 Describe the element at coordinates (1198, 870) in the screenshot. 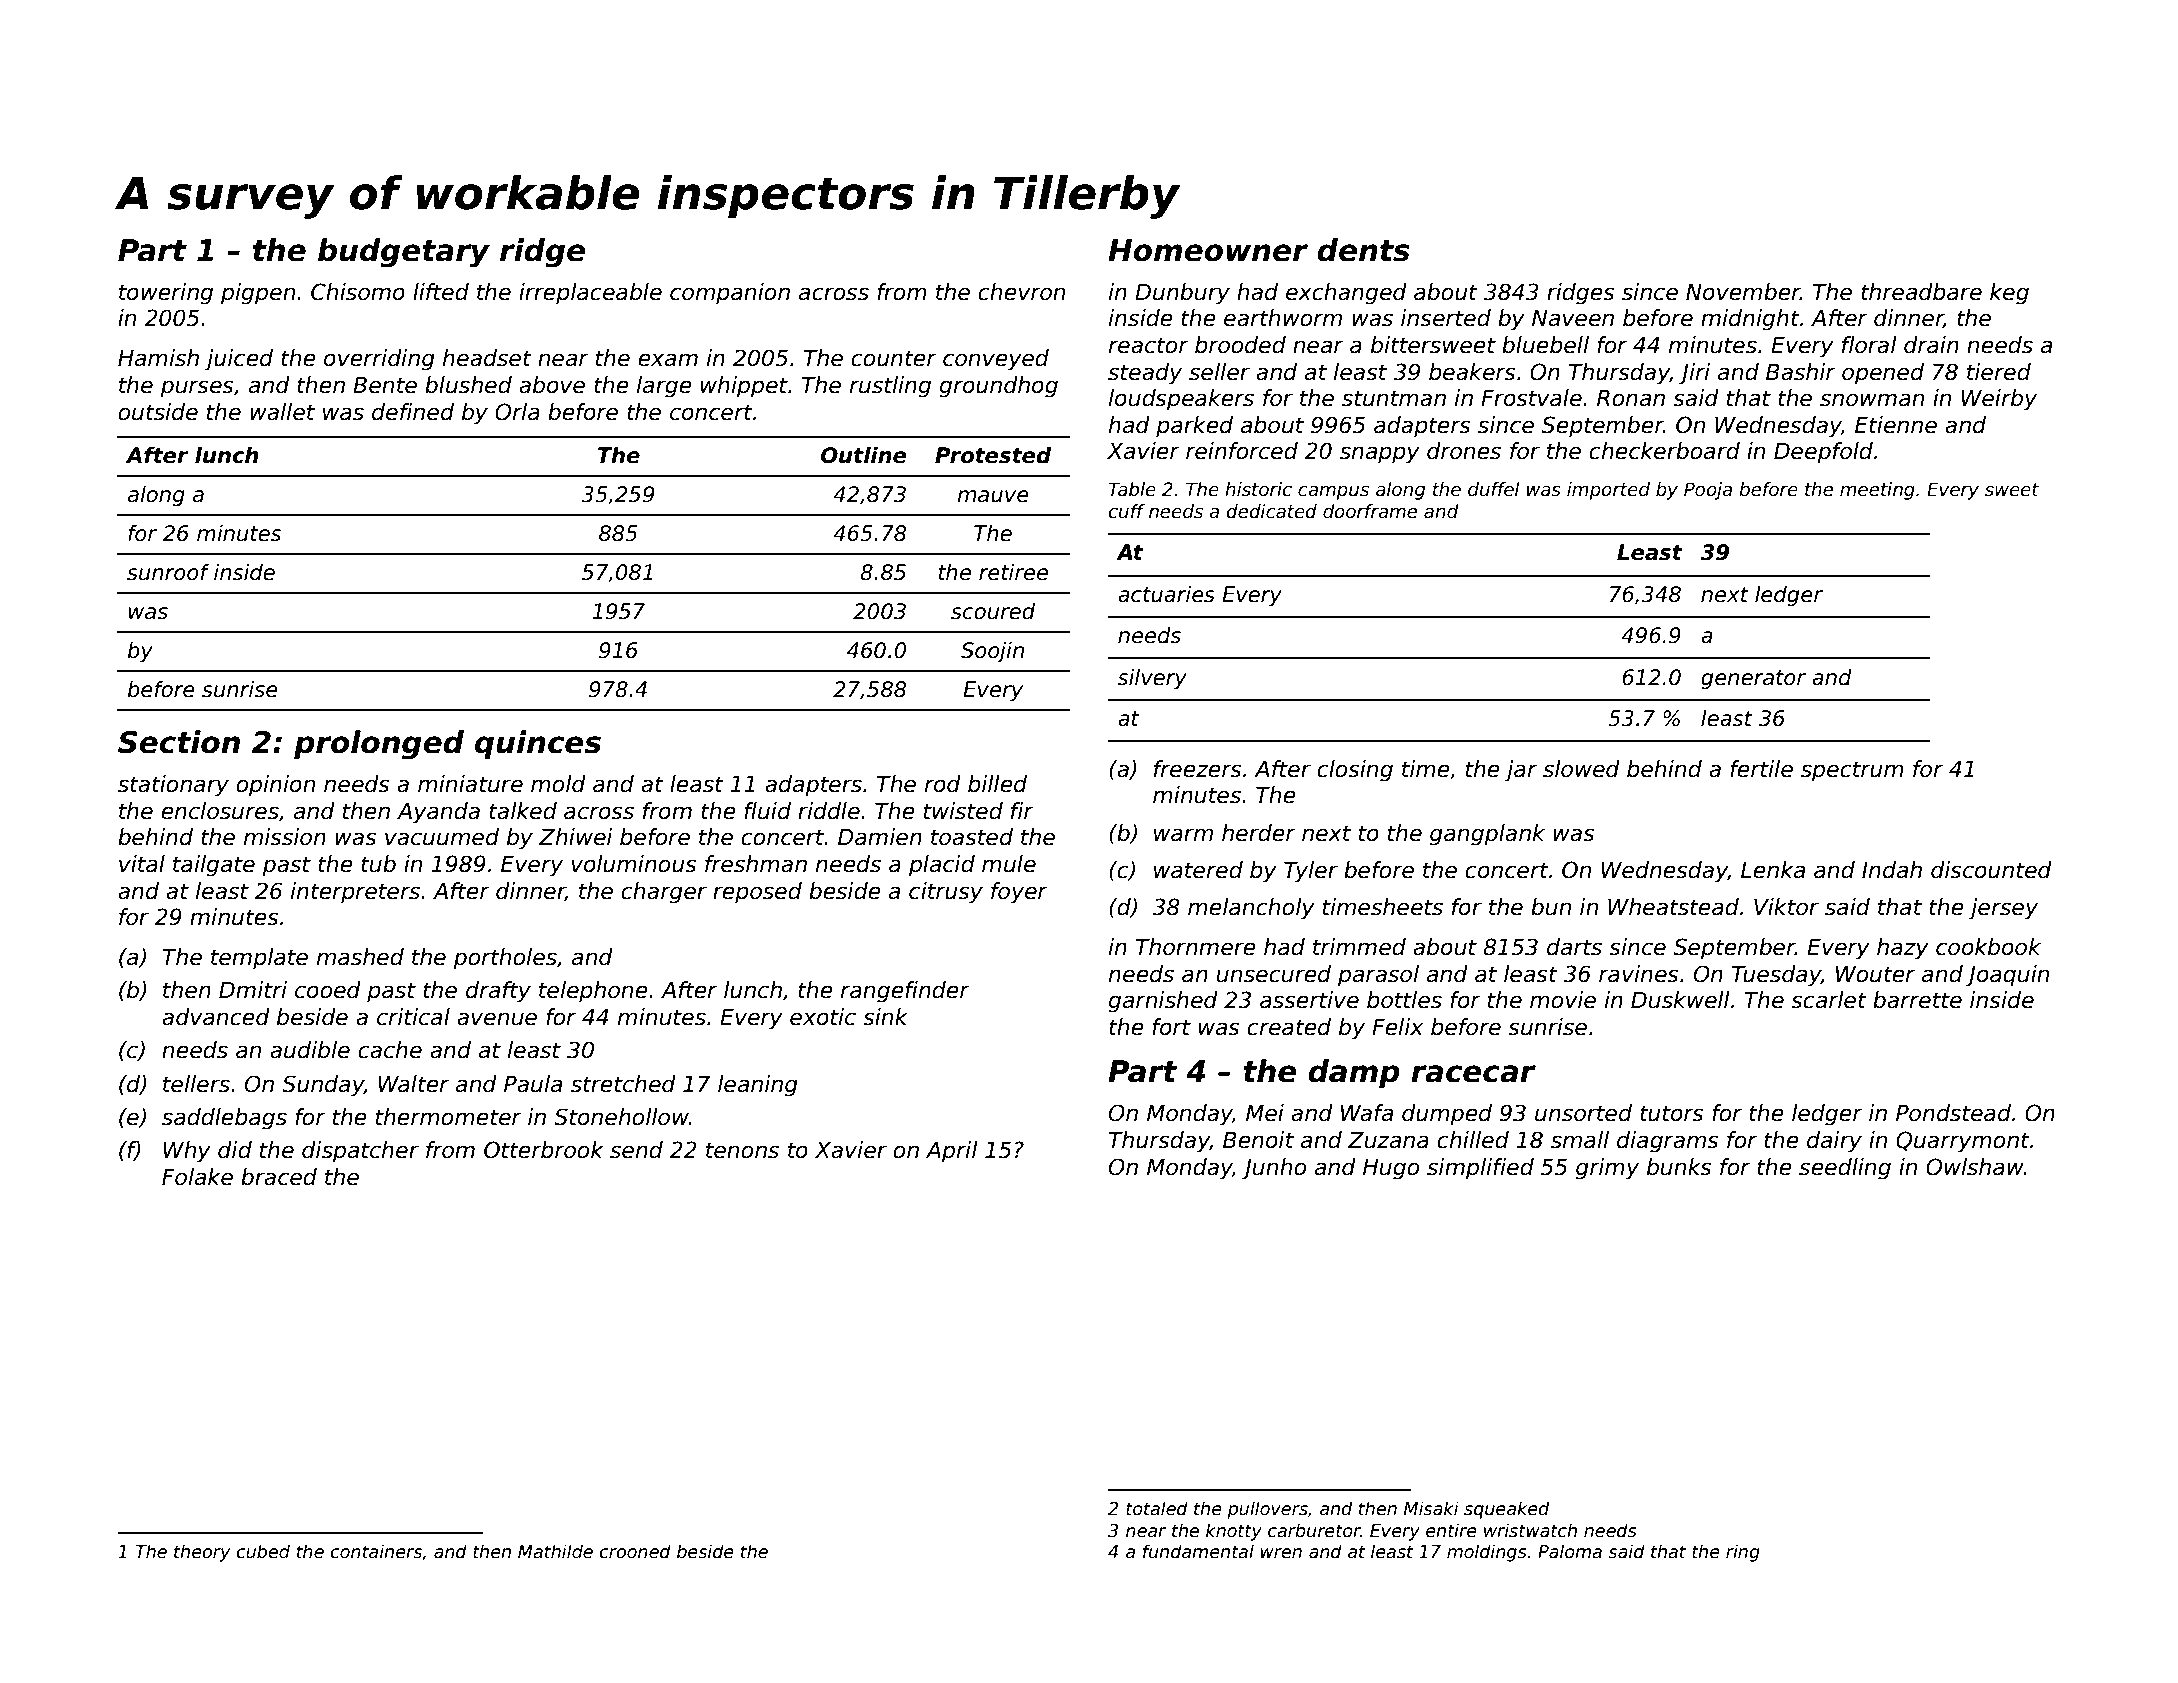

I see `watered` at that location.
